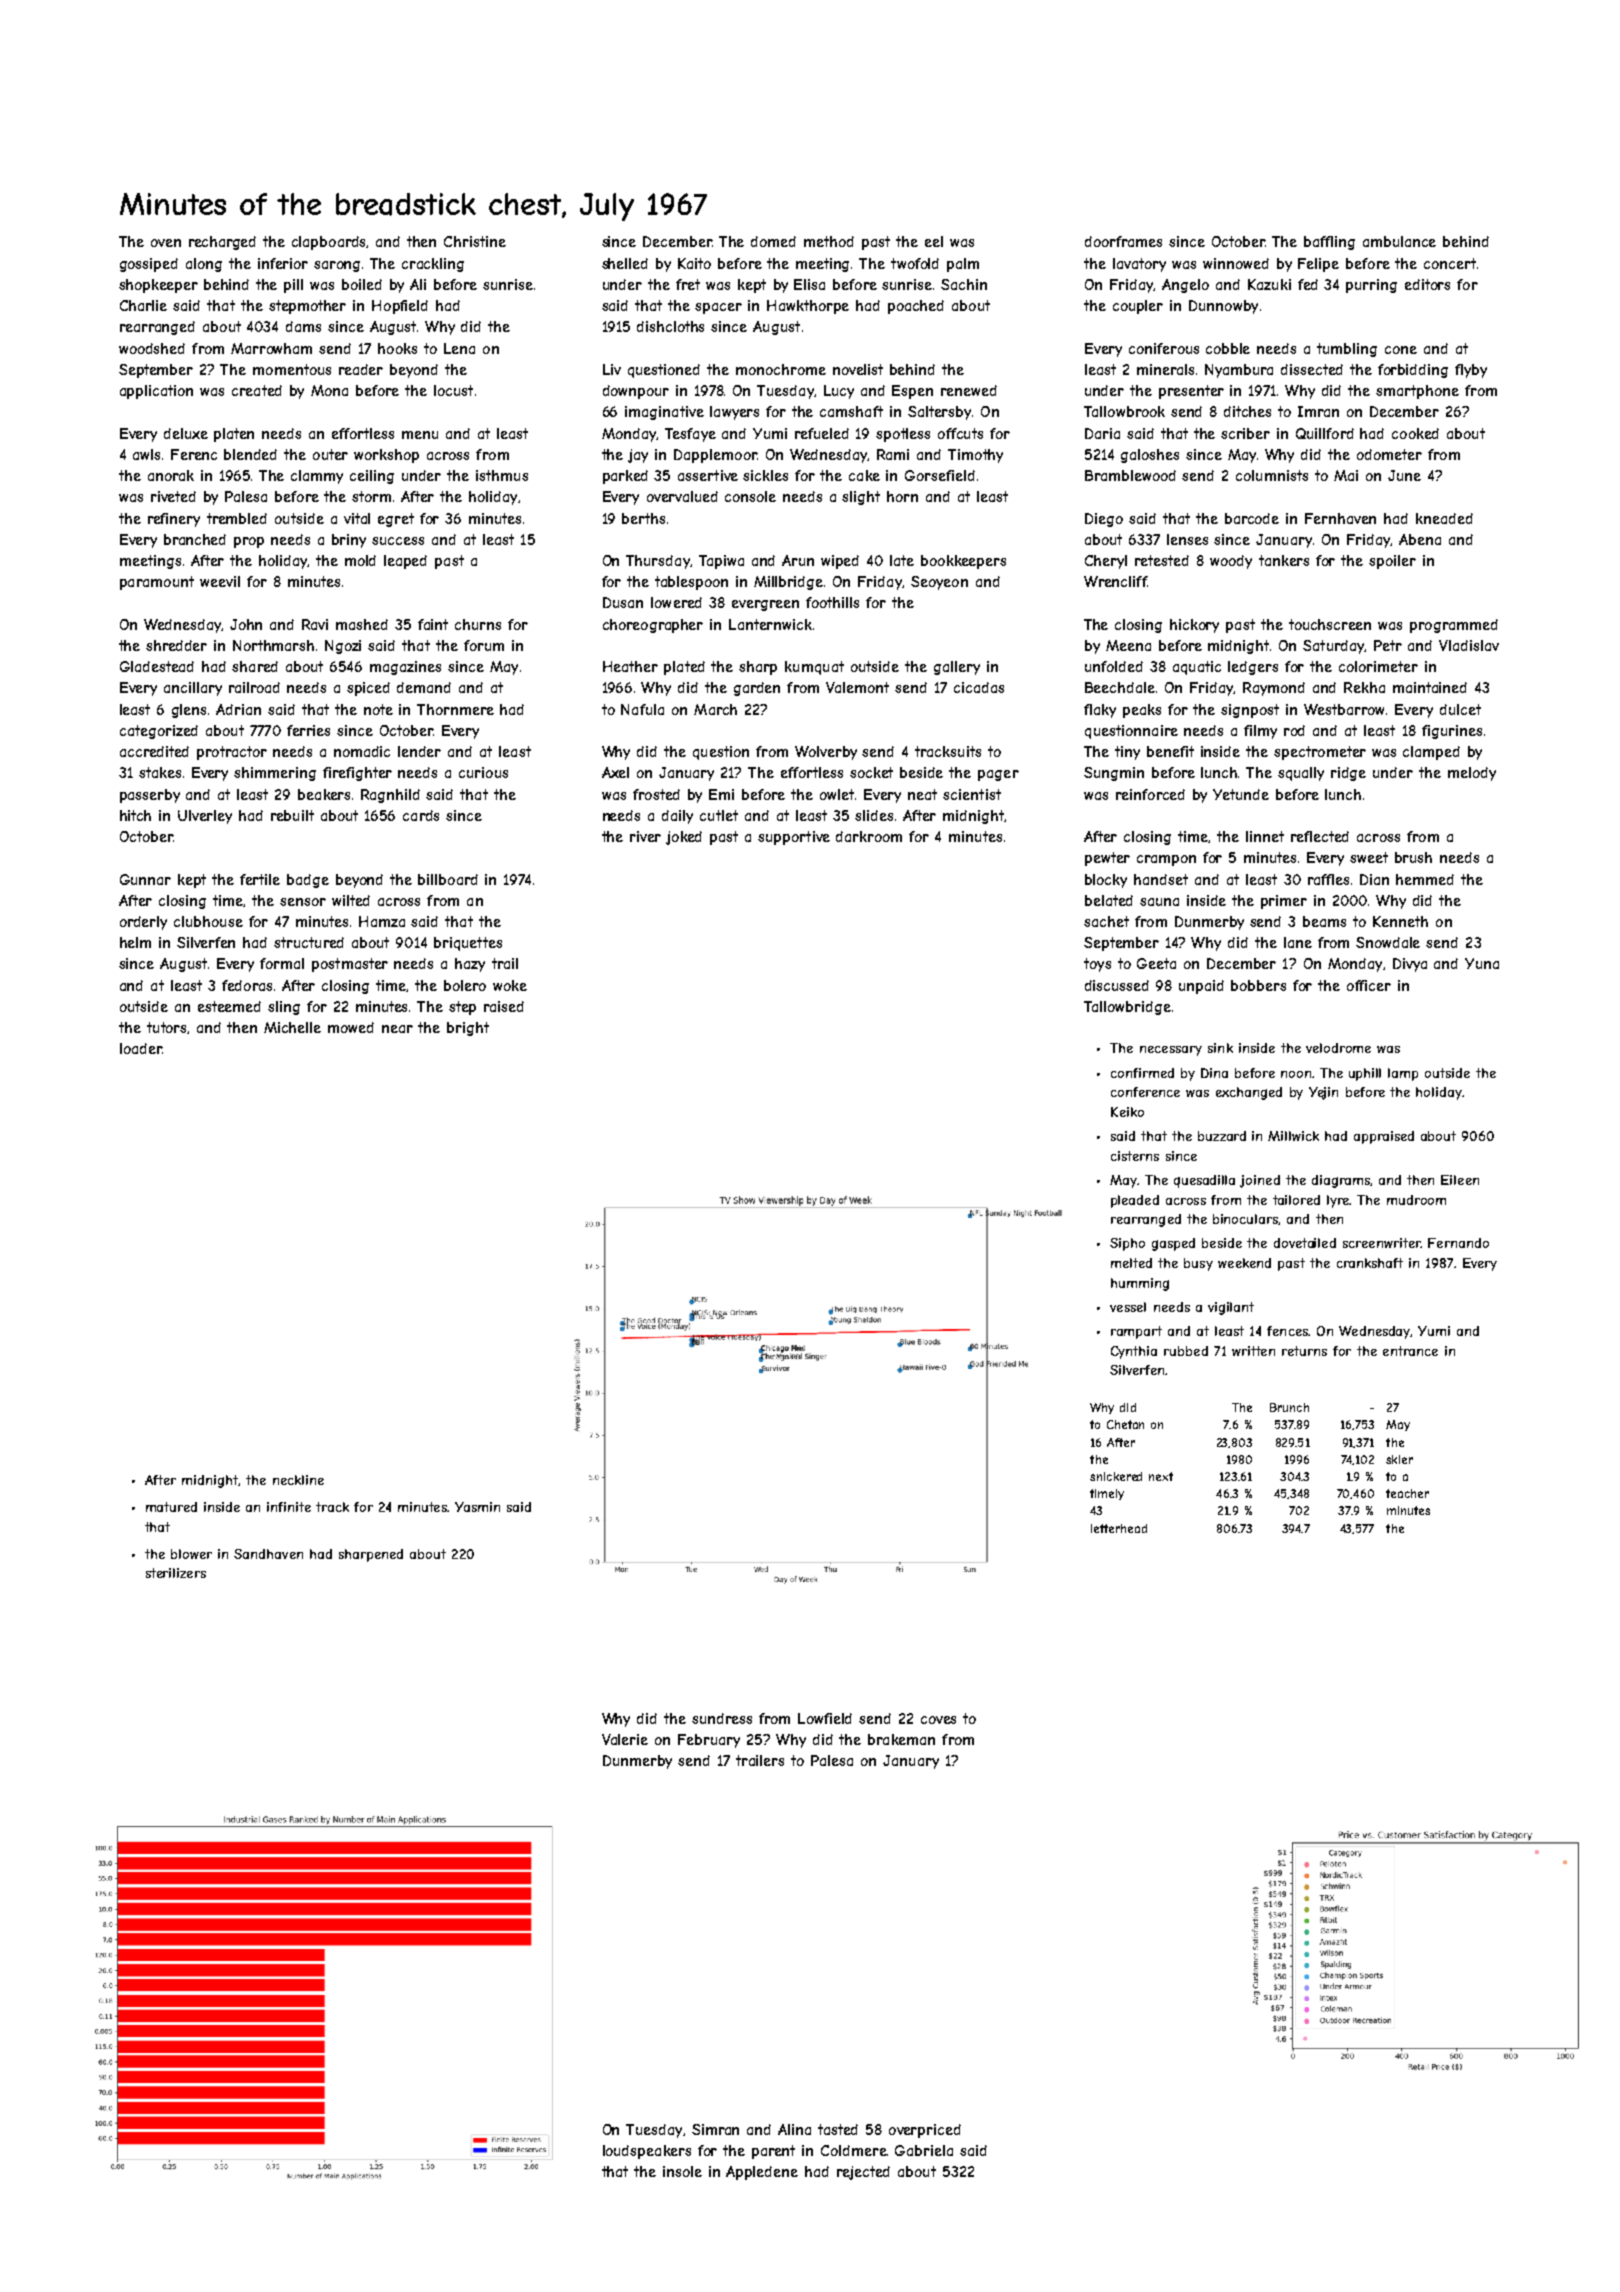 This document has width=1620, height=2292. What do you see at coordinates (1323, 1093) in the document?
I see `Yejin` at bounding box center [1323, 1093].
